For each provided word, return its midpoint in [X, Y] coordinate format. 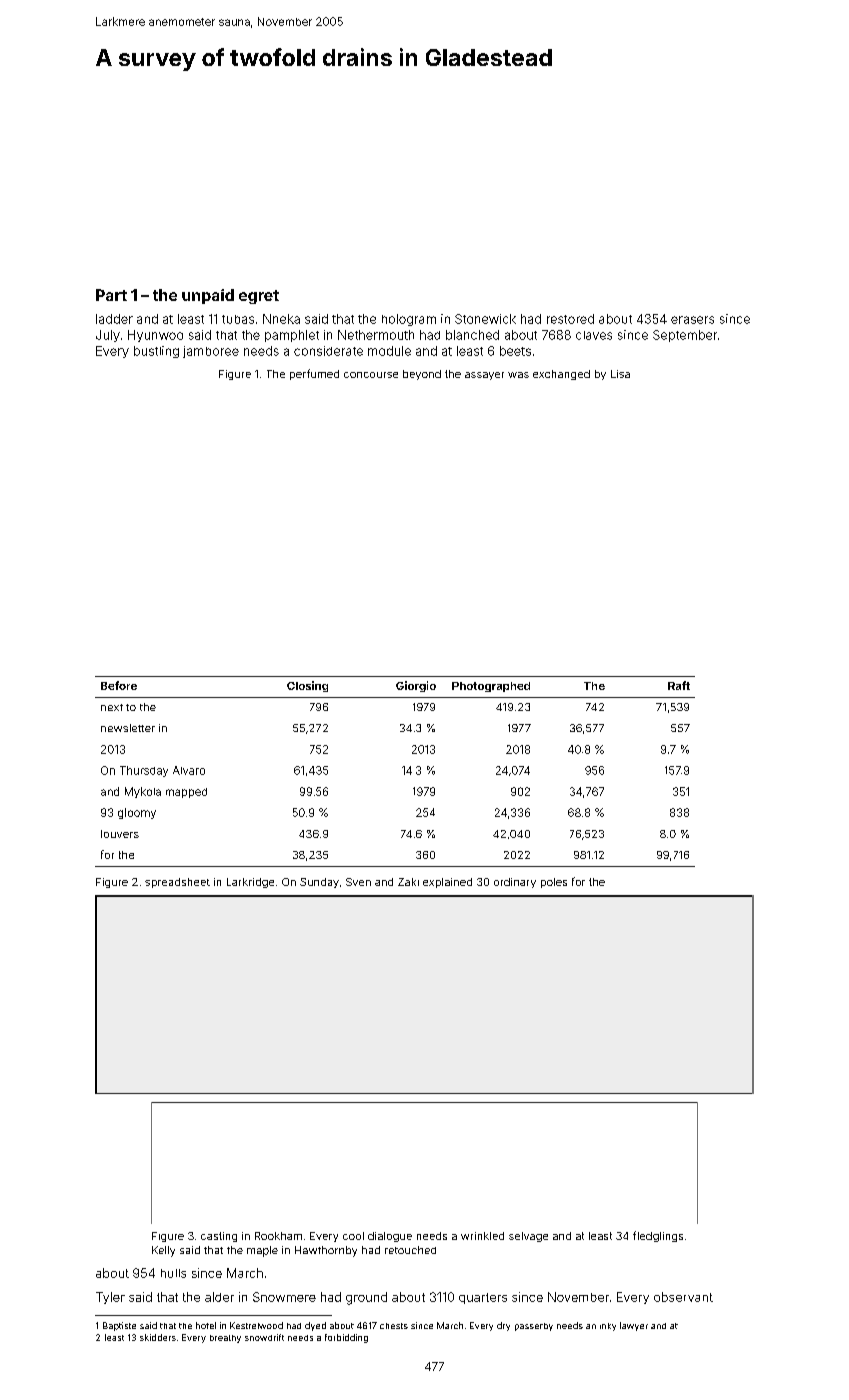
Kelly [163, 1251]
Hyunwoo [155, 336]
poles [554, 883]
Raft [679, 685]
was [518, 375]
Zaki [408, 882]
